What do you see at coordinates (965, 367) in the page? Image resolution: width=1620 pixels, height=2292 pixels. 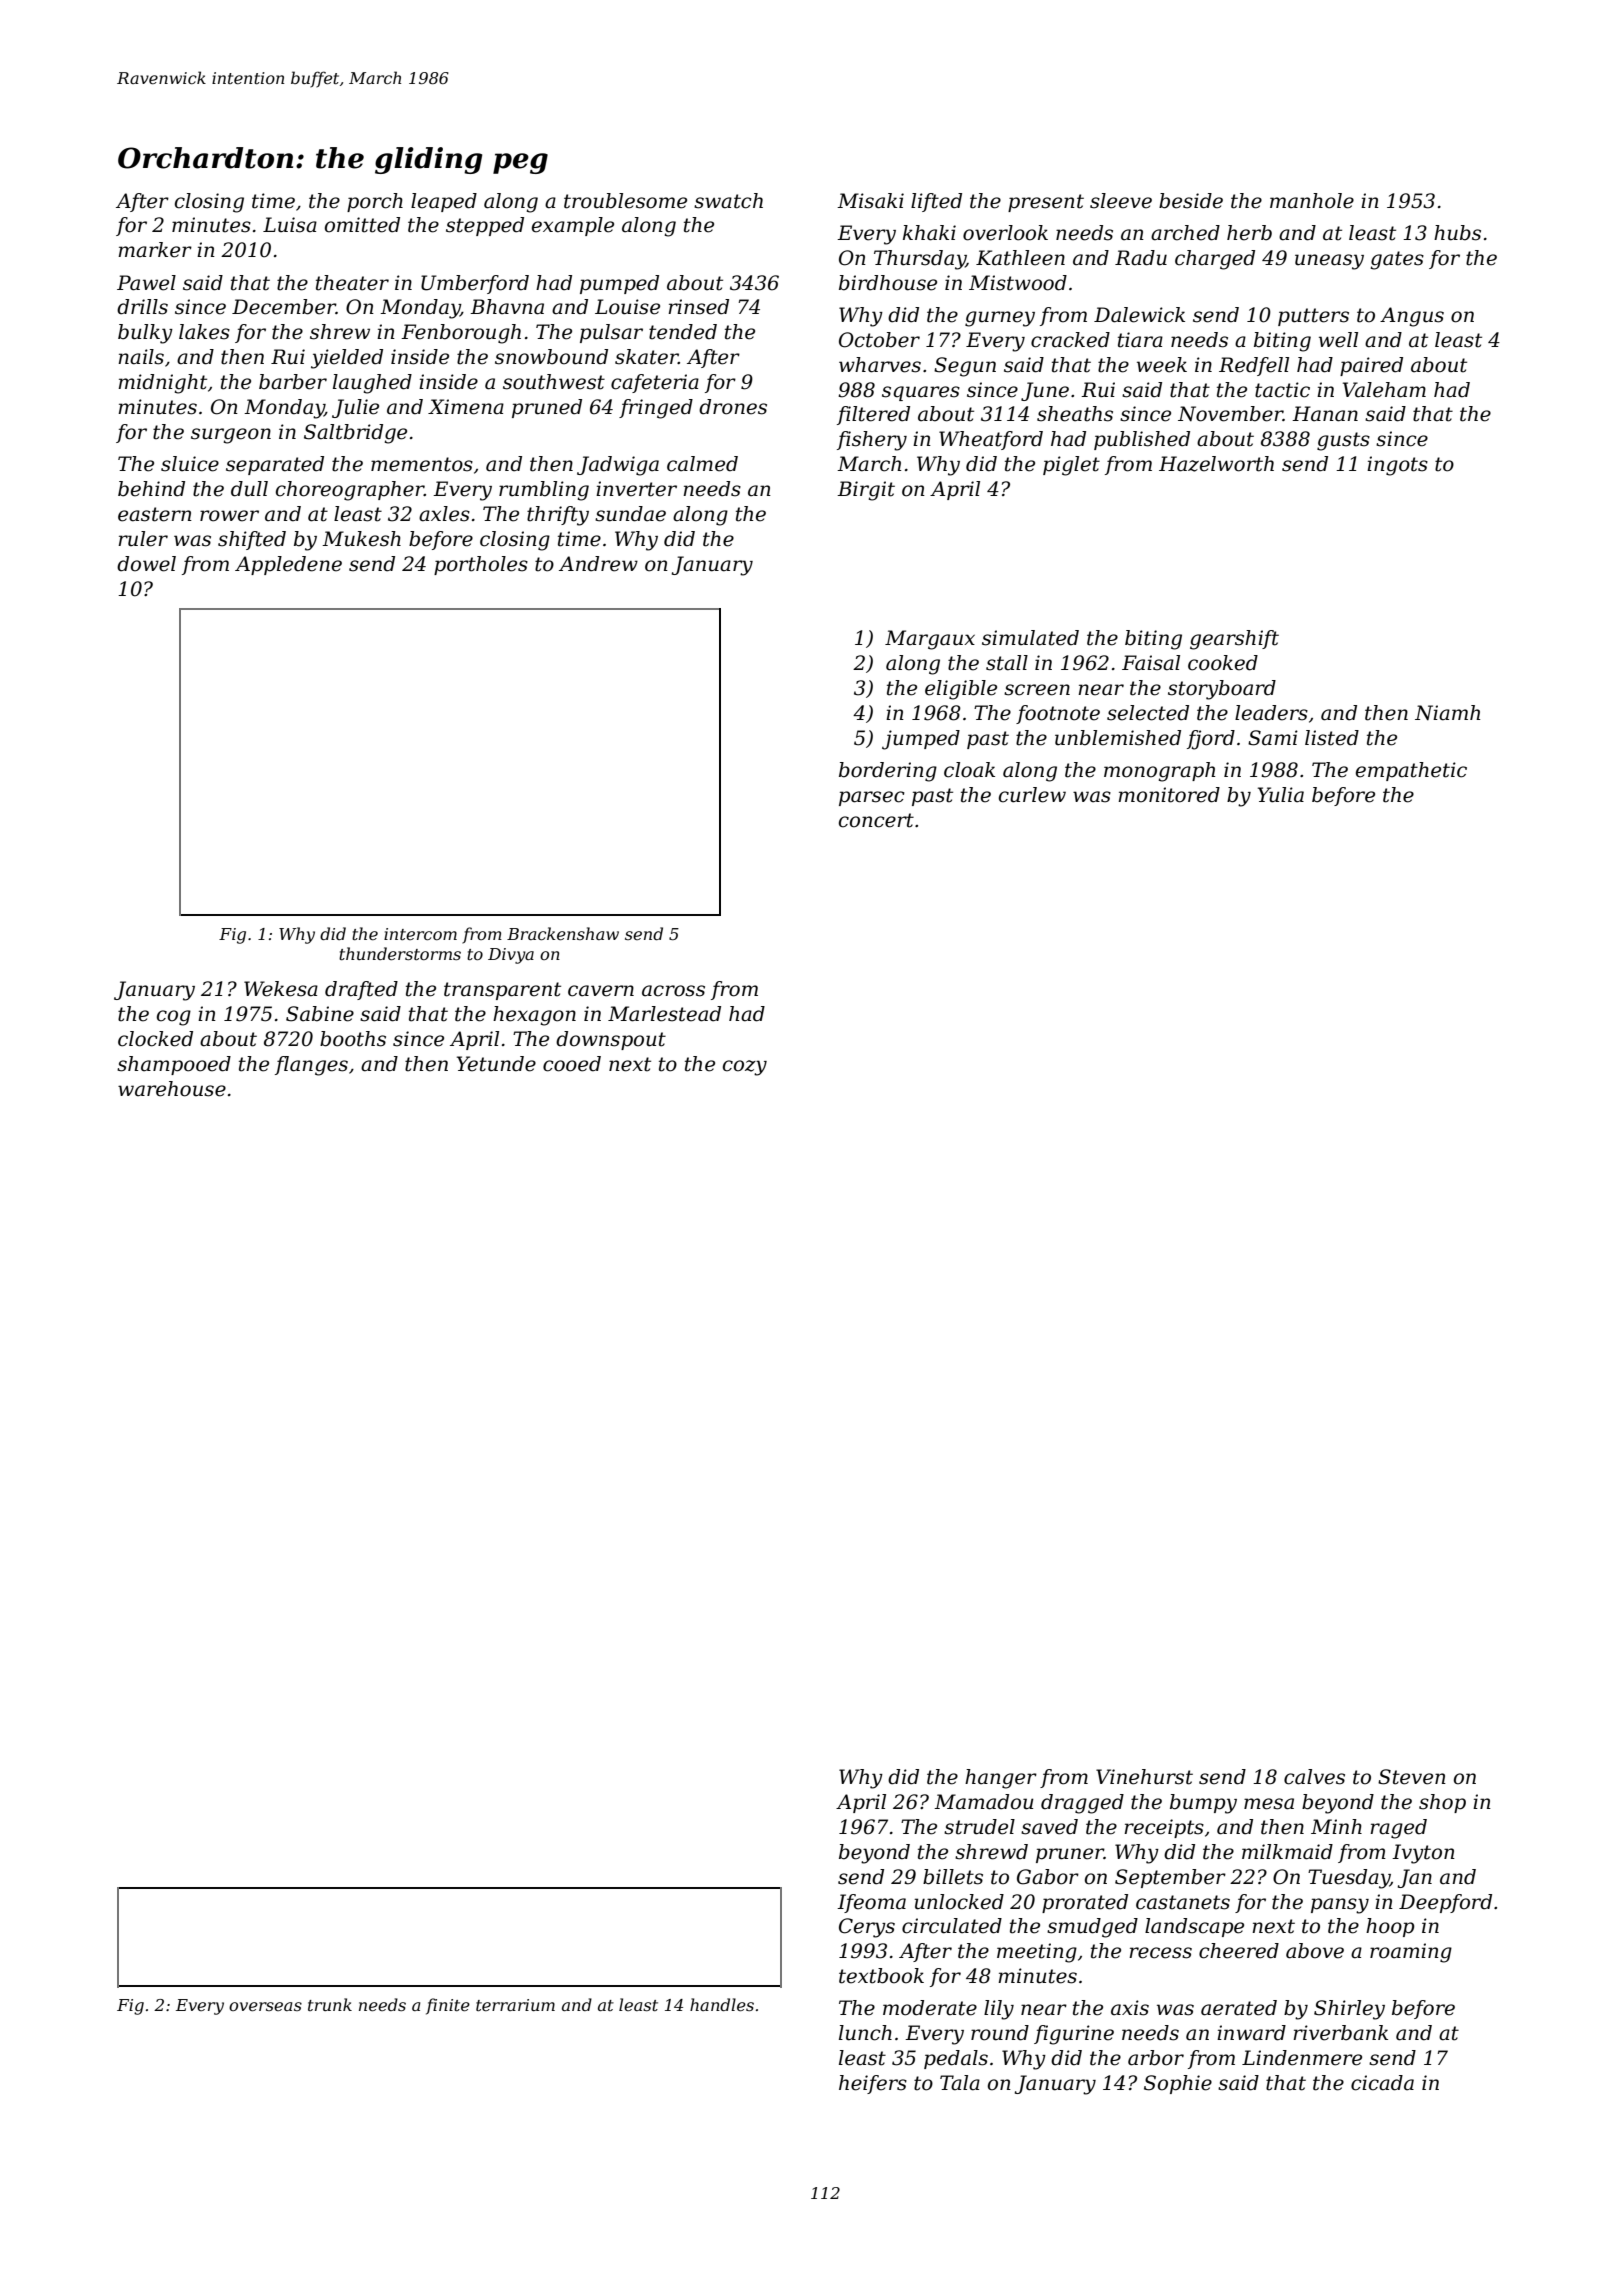 I see `Segun` at bounding box center [965, 367].
